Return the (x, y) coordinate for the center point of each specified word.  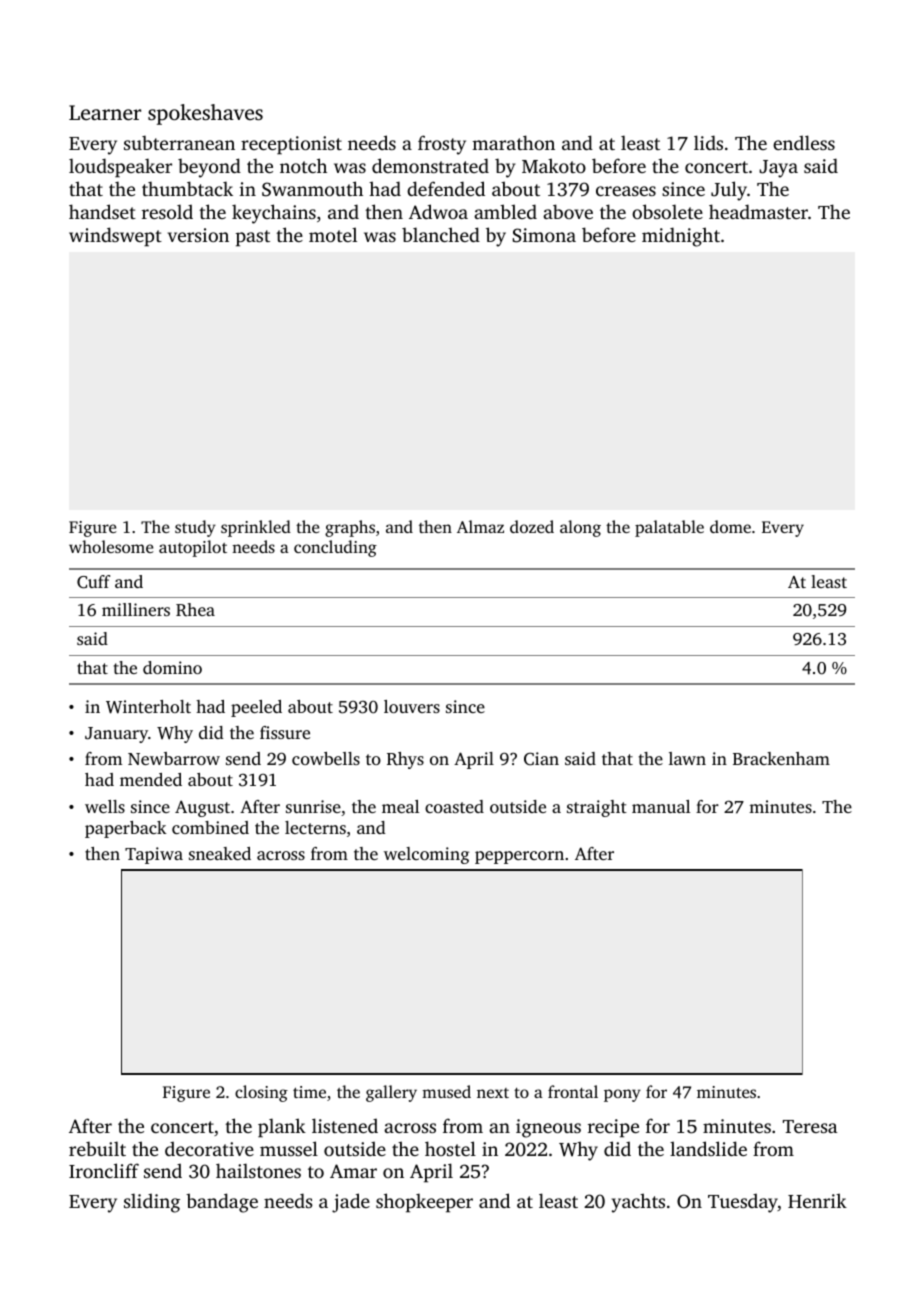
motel (333, 234)
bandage (222, 1203)
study (195, 528)
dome (730, 526)
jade (351, 1203)
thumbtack (187, 188)
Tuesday (743, 1203)
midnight (681, 237)
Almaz (480, 526)
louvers (412, 706)
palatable (669, 528)
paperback (126, 829)
